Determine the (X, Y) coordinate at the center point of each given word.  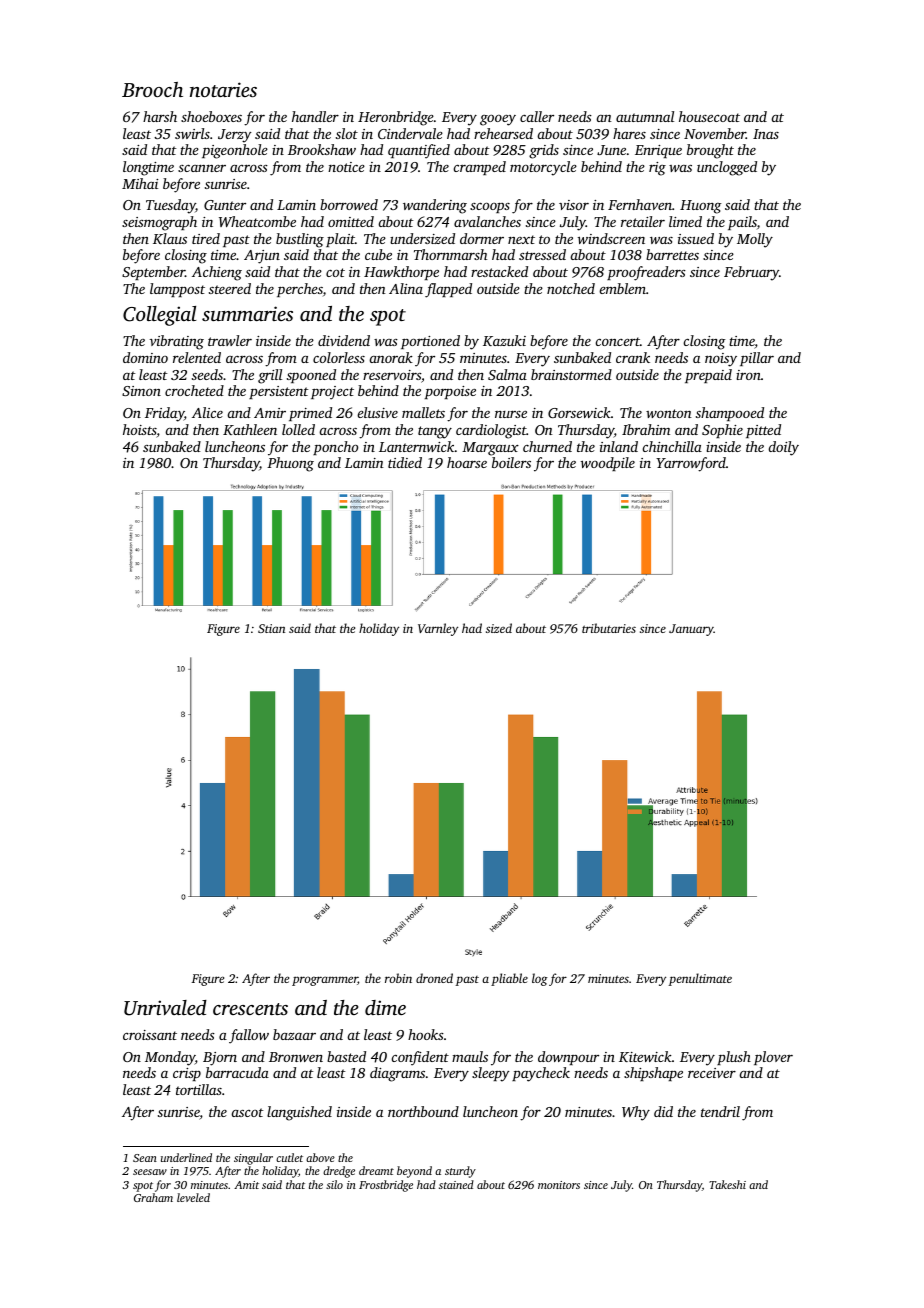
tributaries (609, 628)
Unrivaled (165, 1008)
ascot (247, 1112)
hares (629, 133)
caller (537, 116)
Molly (755, 240)
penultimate (700, 979)
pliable (509, 979)
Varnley (438, 629)
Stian (271, 628)
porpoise (450, 392)
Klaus (170, 238)
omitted (351, 221)
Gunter (225, 205)
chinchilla (672, 446)
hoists (139, 429)
